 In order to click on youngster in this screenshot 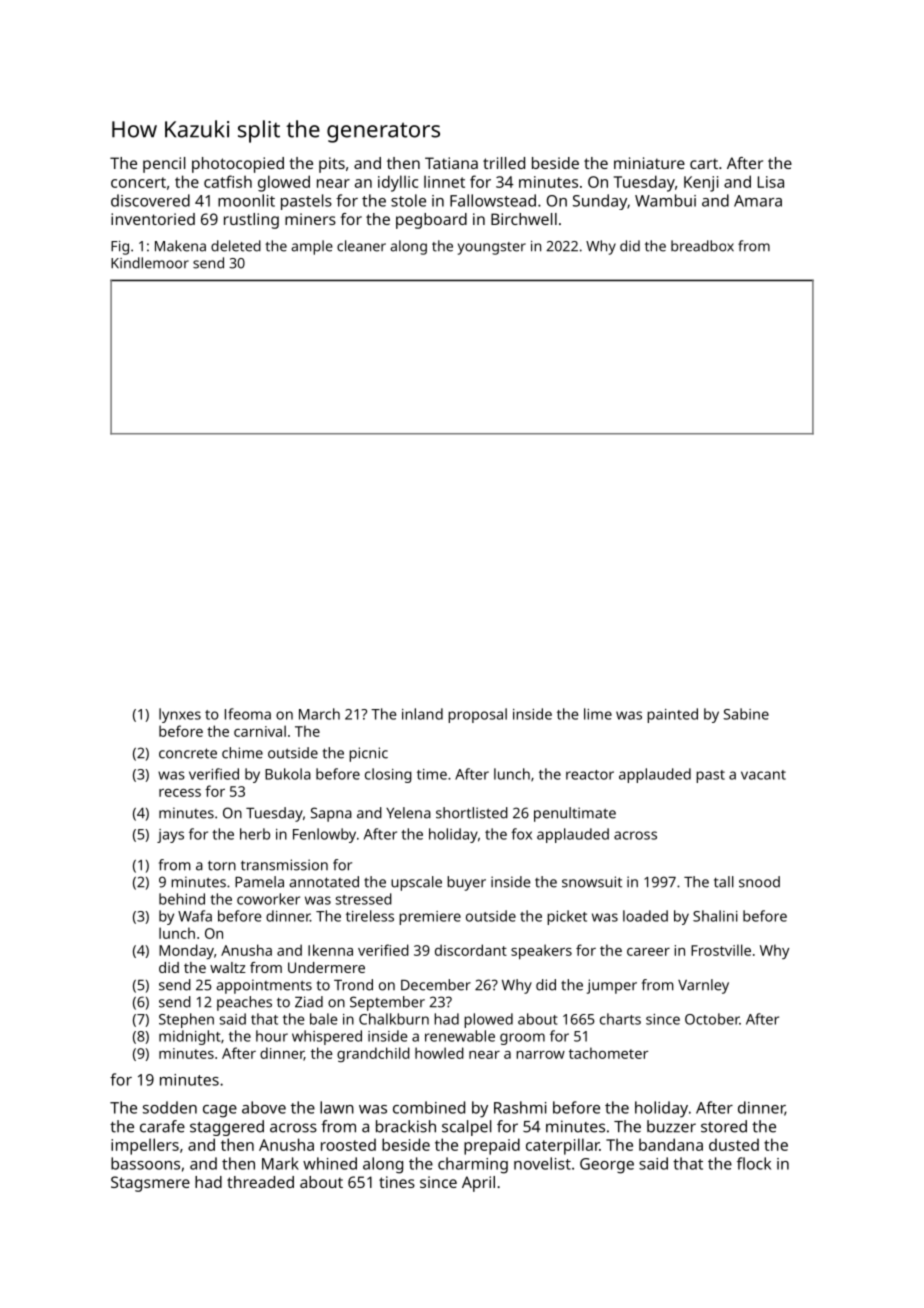, I will do `click(492, 248)`.
